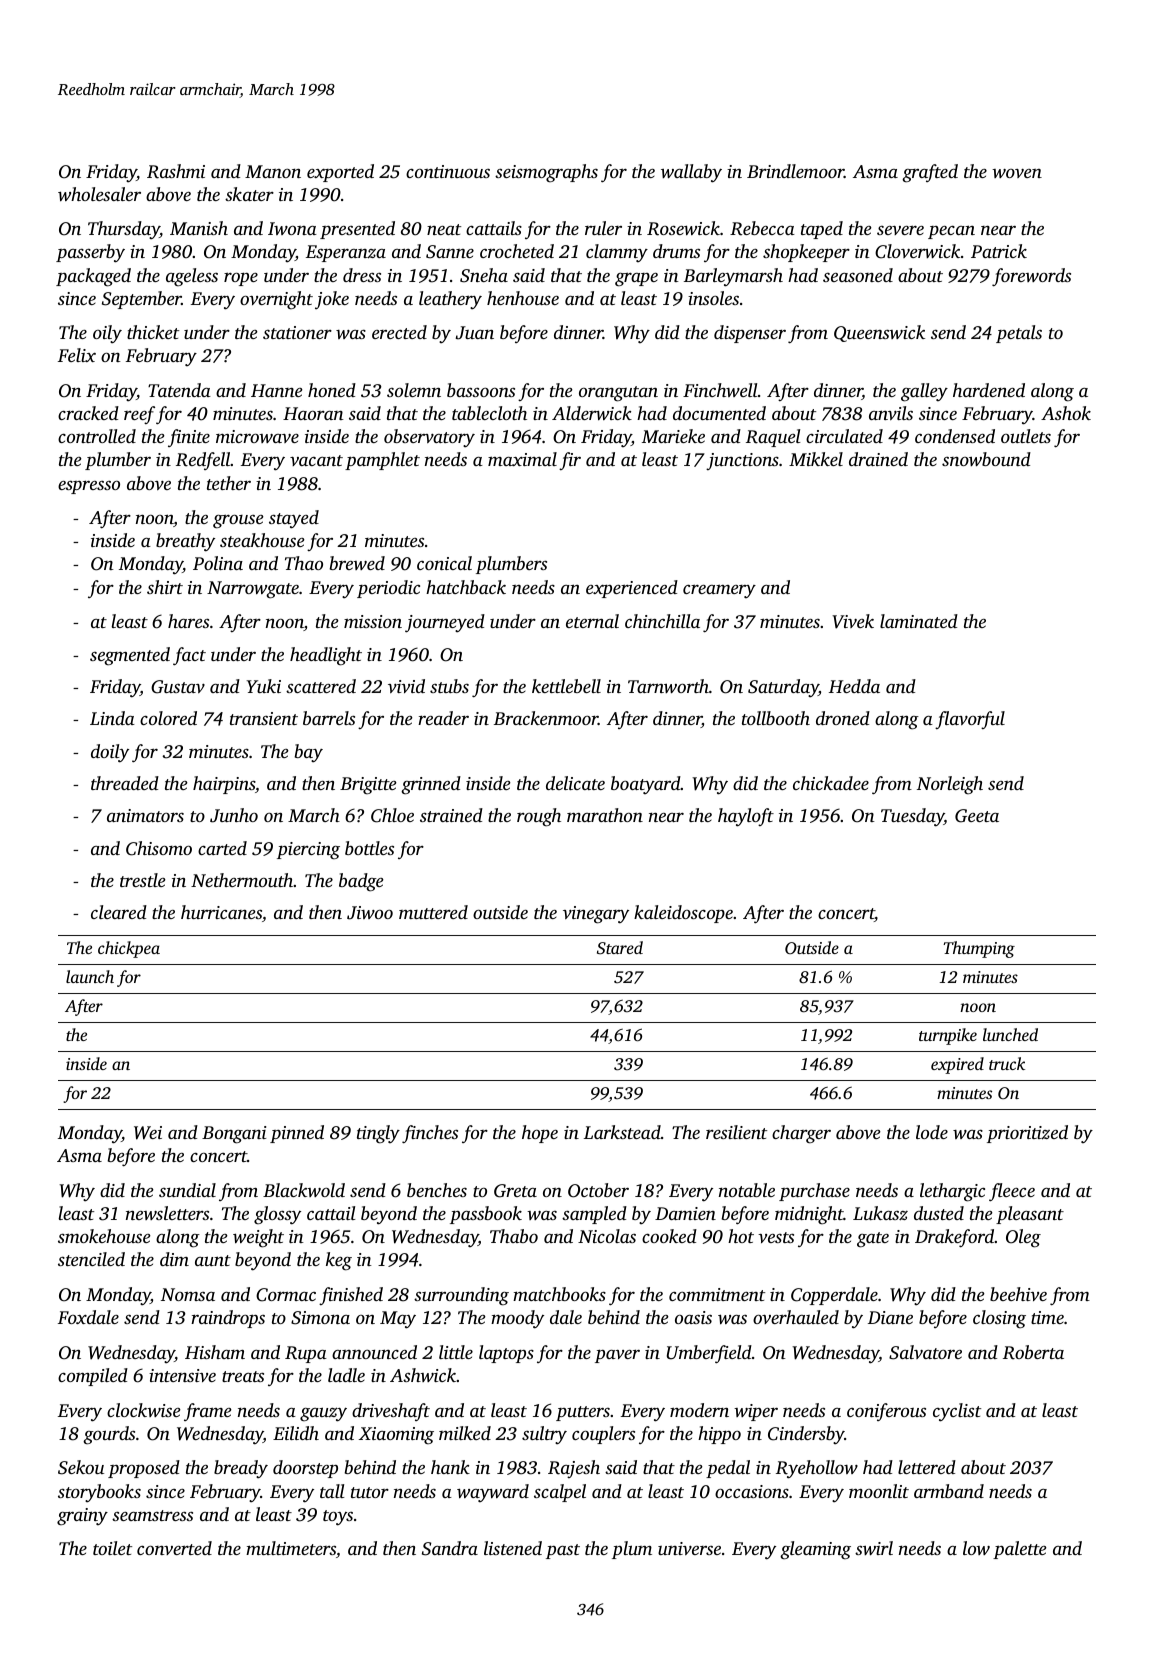 This screenshot has height=1671, width=1154. What do you see at coordinates (620, 947) in the screenshot?
I see `Stared` at bounding box center [620, 947].
